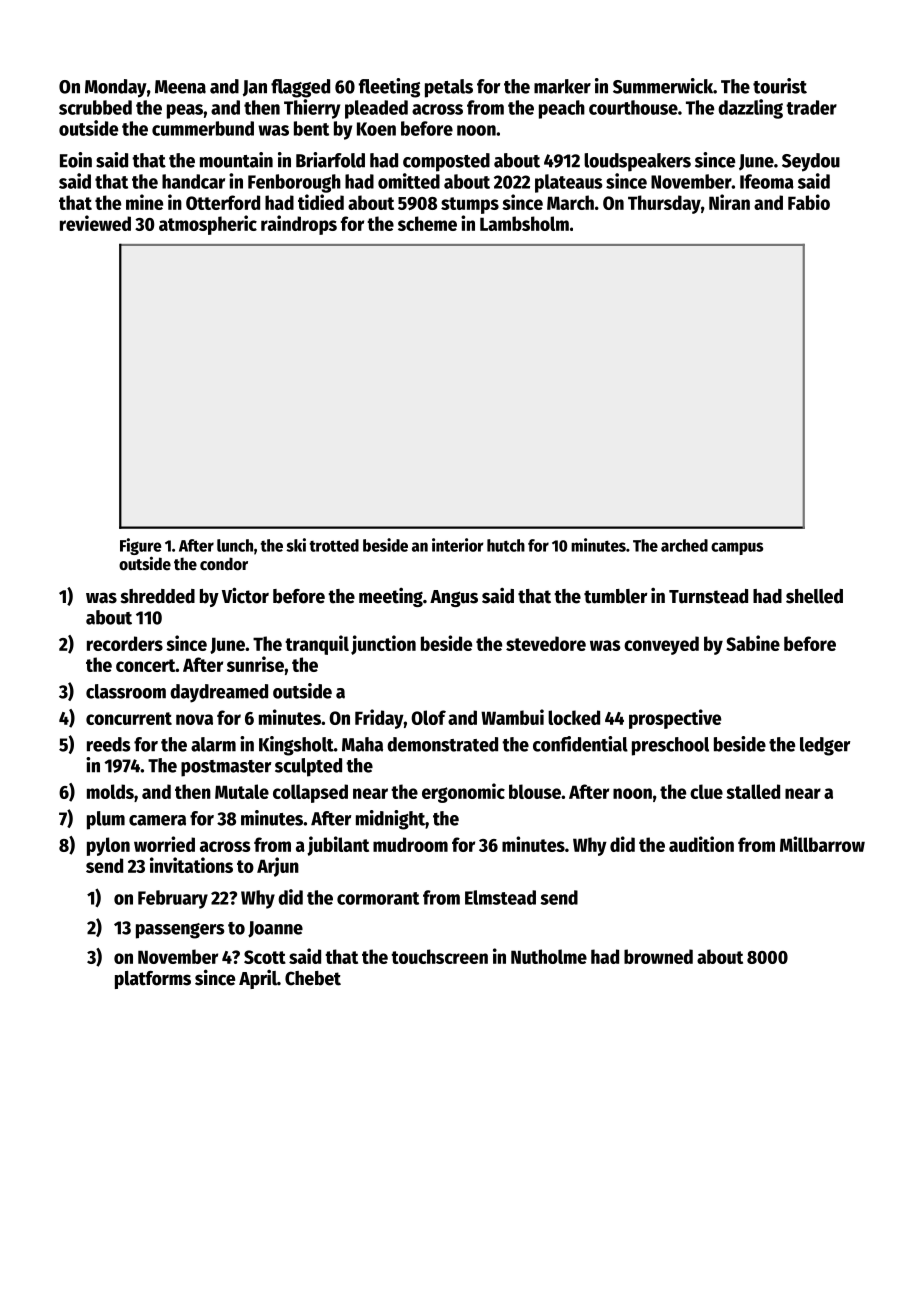 This screenshot has width=924, height=1311. Describe the element at coordinates (809, 202) in the screenshot. I see `Fabio` at that location.
